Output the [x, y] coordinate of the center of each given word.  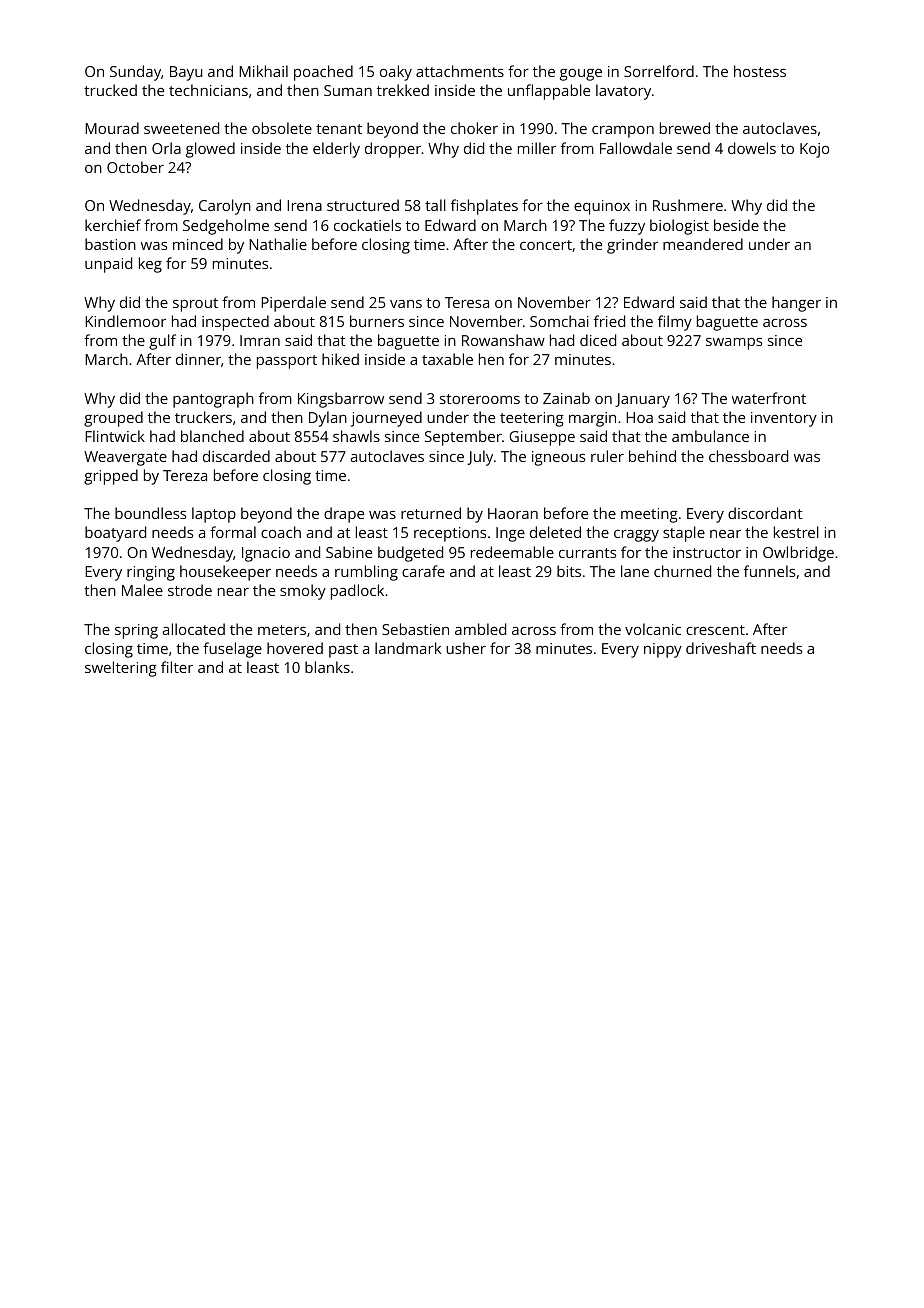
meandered [703, 244]
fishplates [484, 207]
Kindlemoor [125, 321]
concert [546, 245]
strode [190, 590]
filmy [675, 323]
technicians [208, 90]
